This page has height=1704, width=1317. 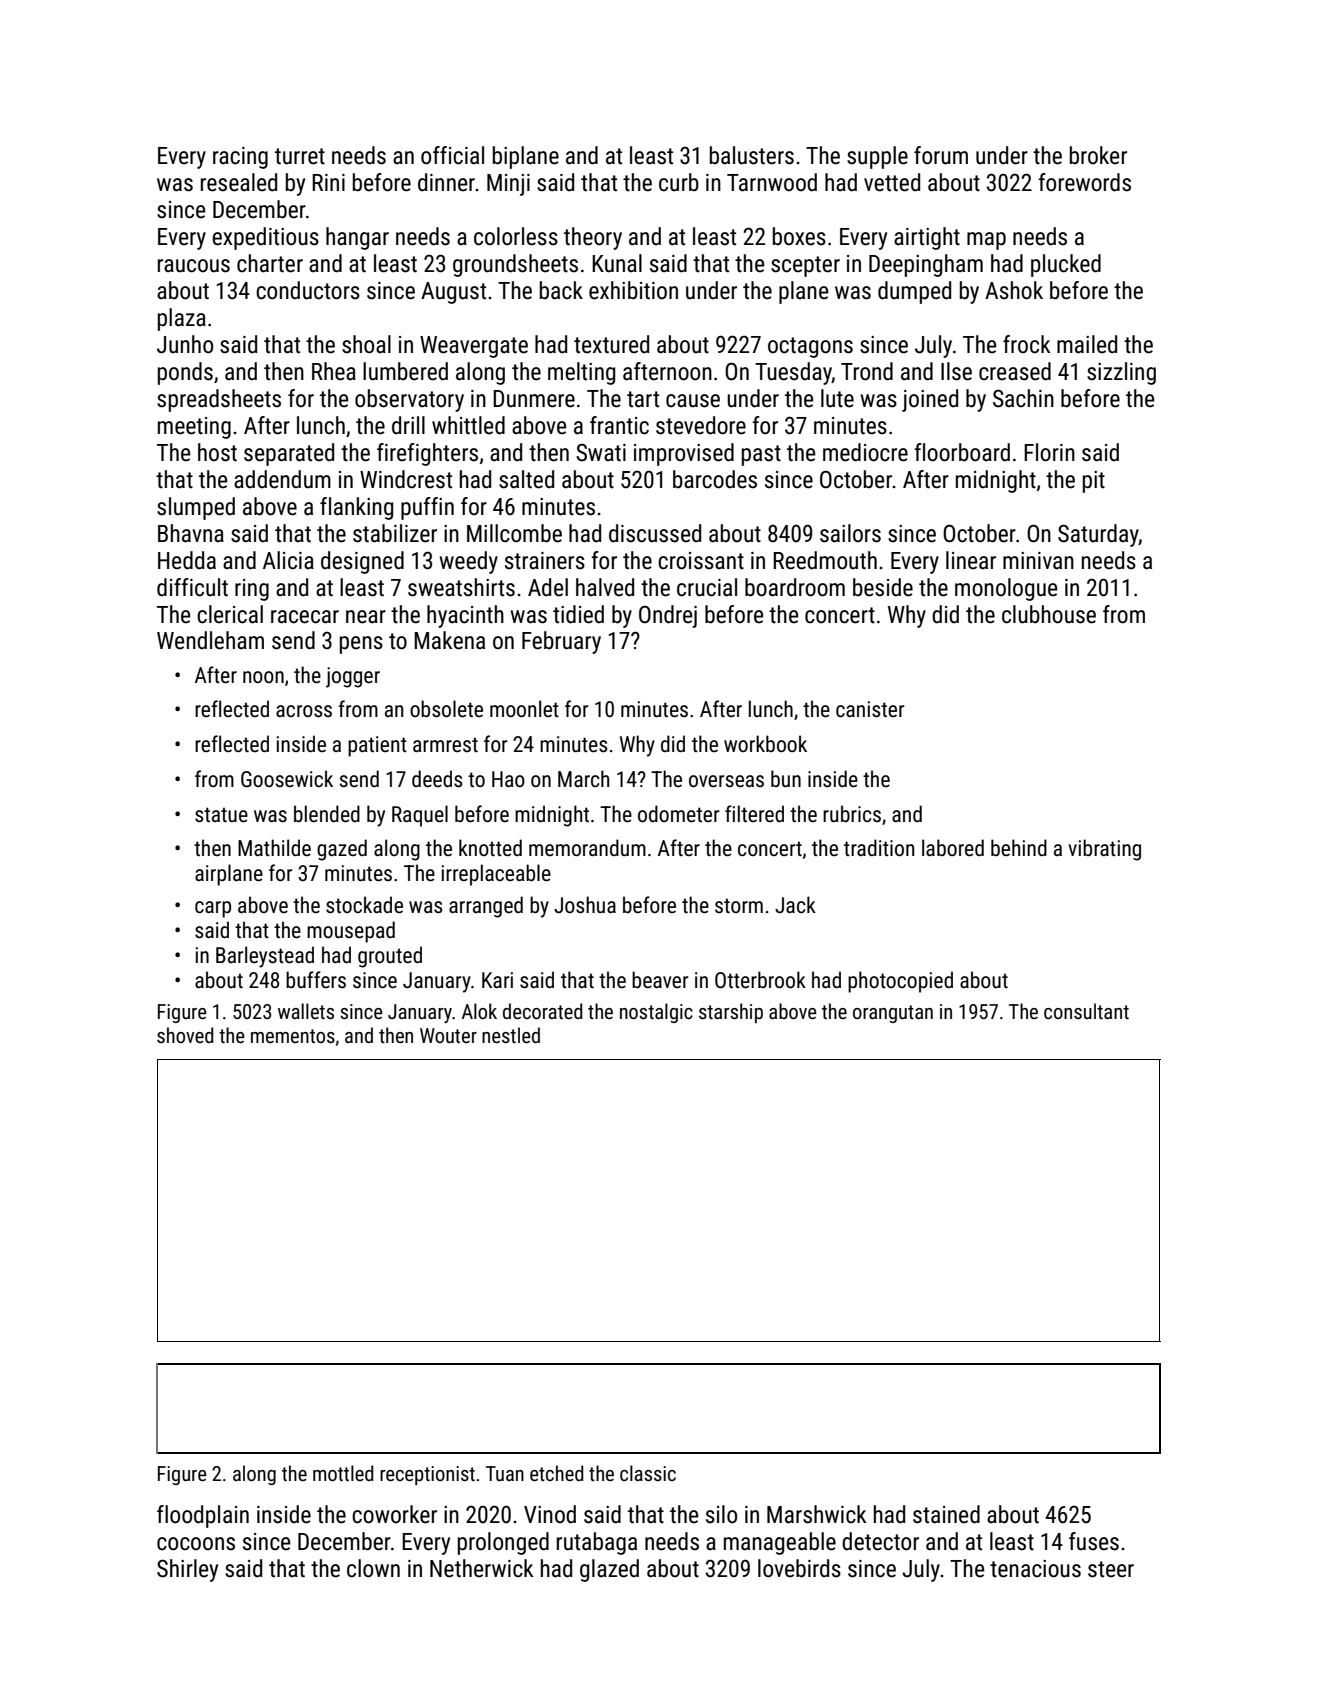 I want to click on balusters, so click(x=752, y=155).
